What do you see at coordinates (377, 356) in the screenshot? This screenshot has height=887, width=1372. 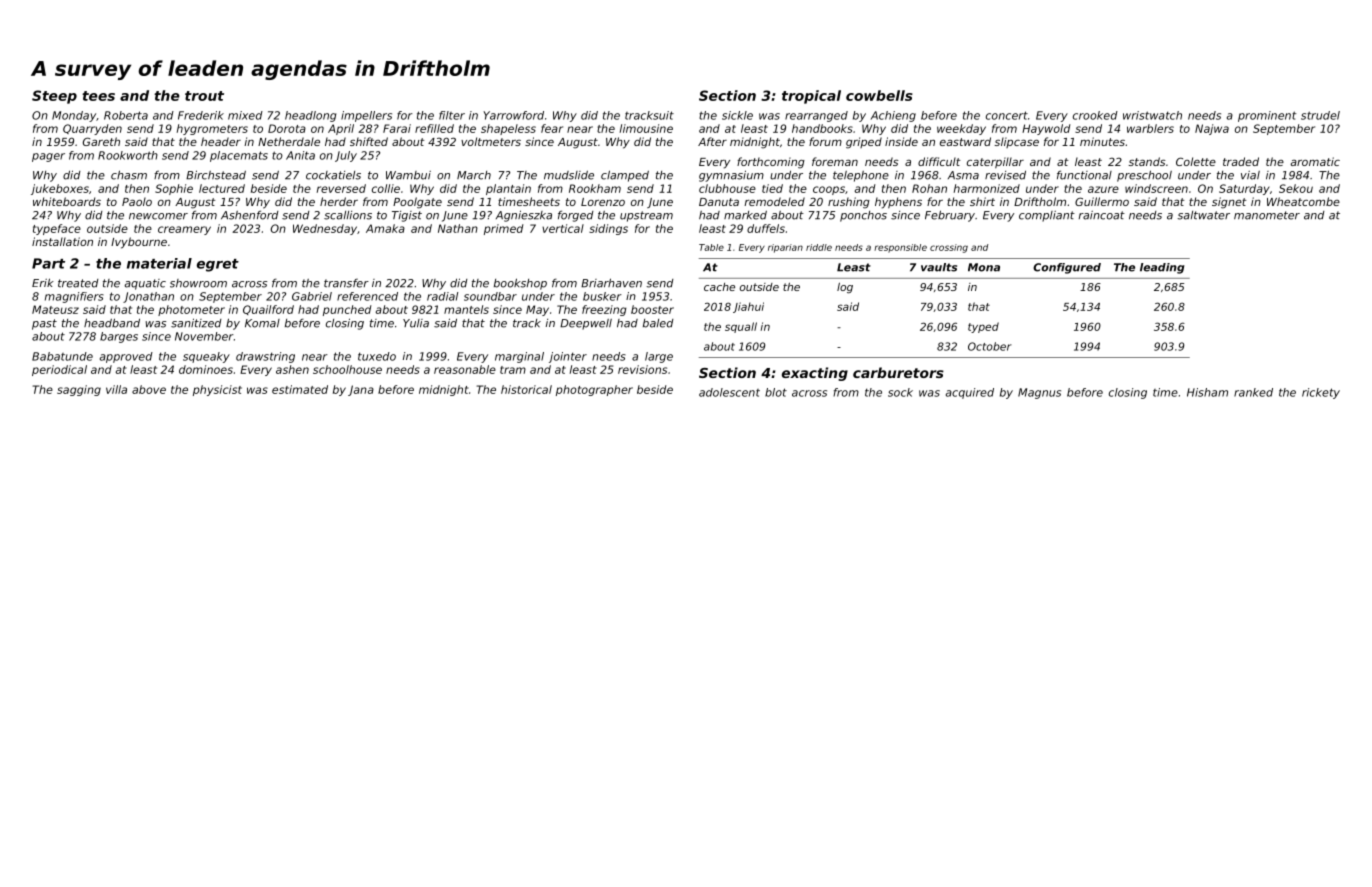 I see `tuxedo` at bounding box center [377, 356].
